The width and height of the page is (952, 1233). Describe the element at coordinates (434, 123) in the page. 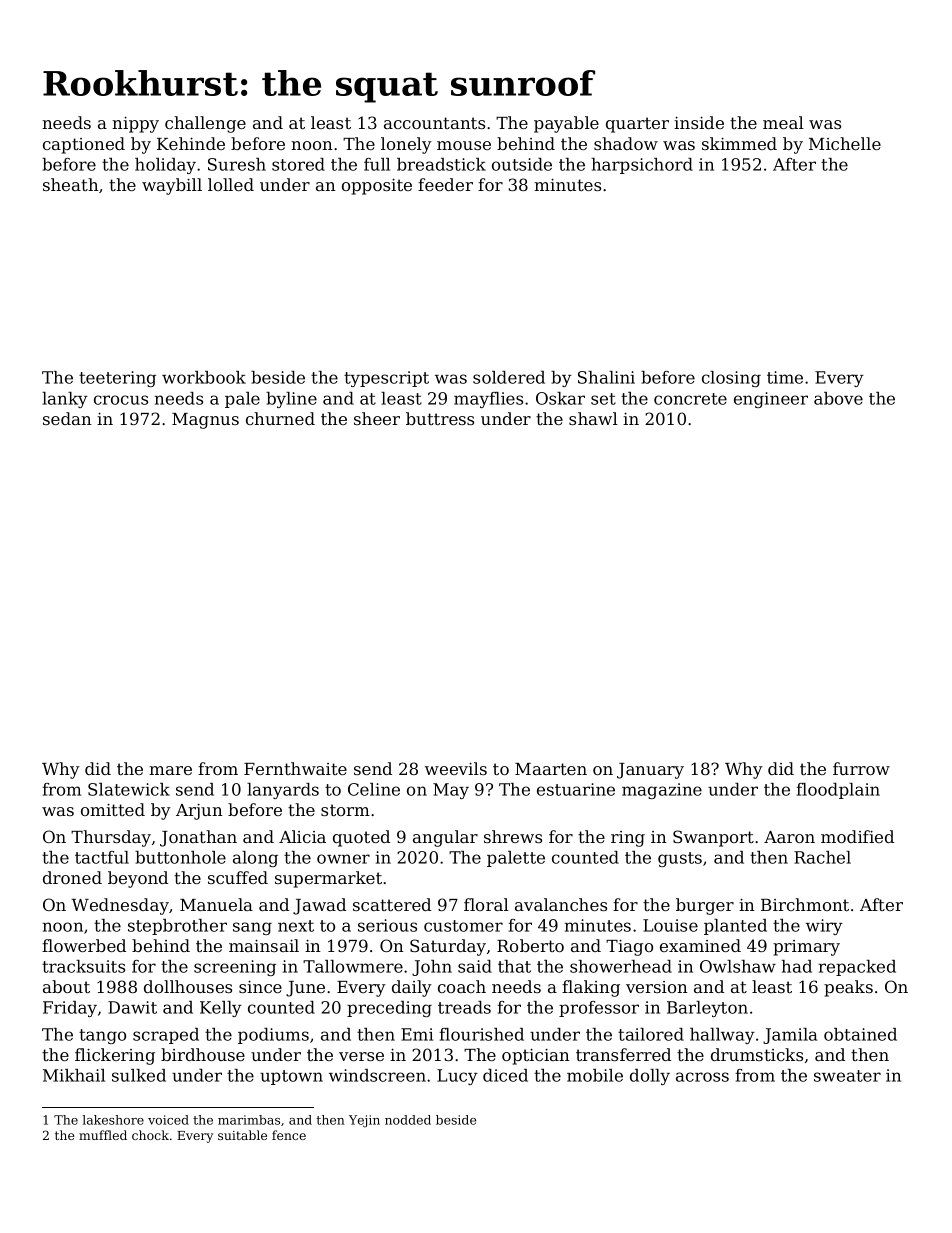

I see `accountants` at that location.
